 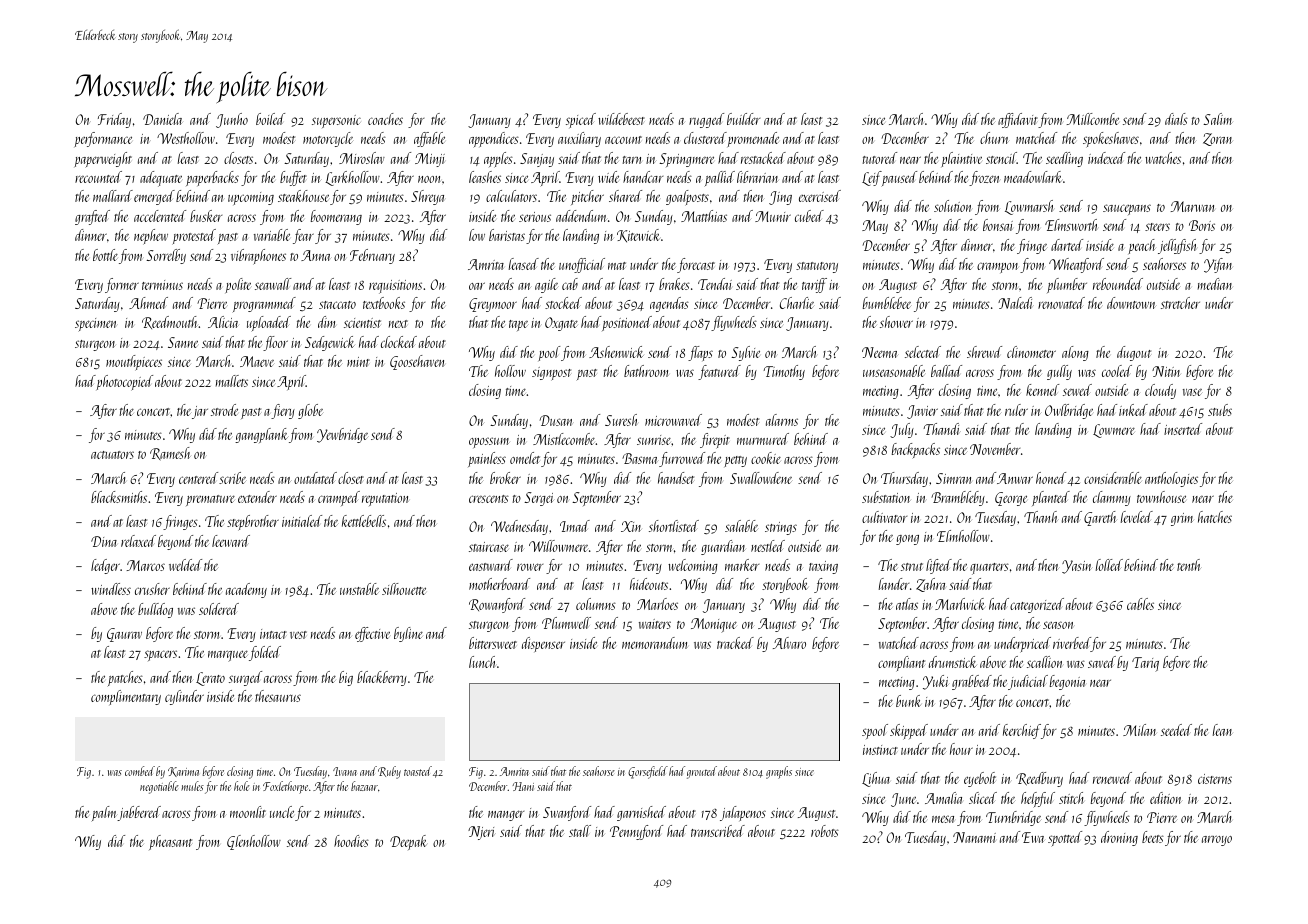 I want to click on hoodies, so click(x=351, y=841).
